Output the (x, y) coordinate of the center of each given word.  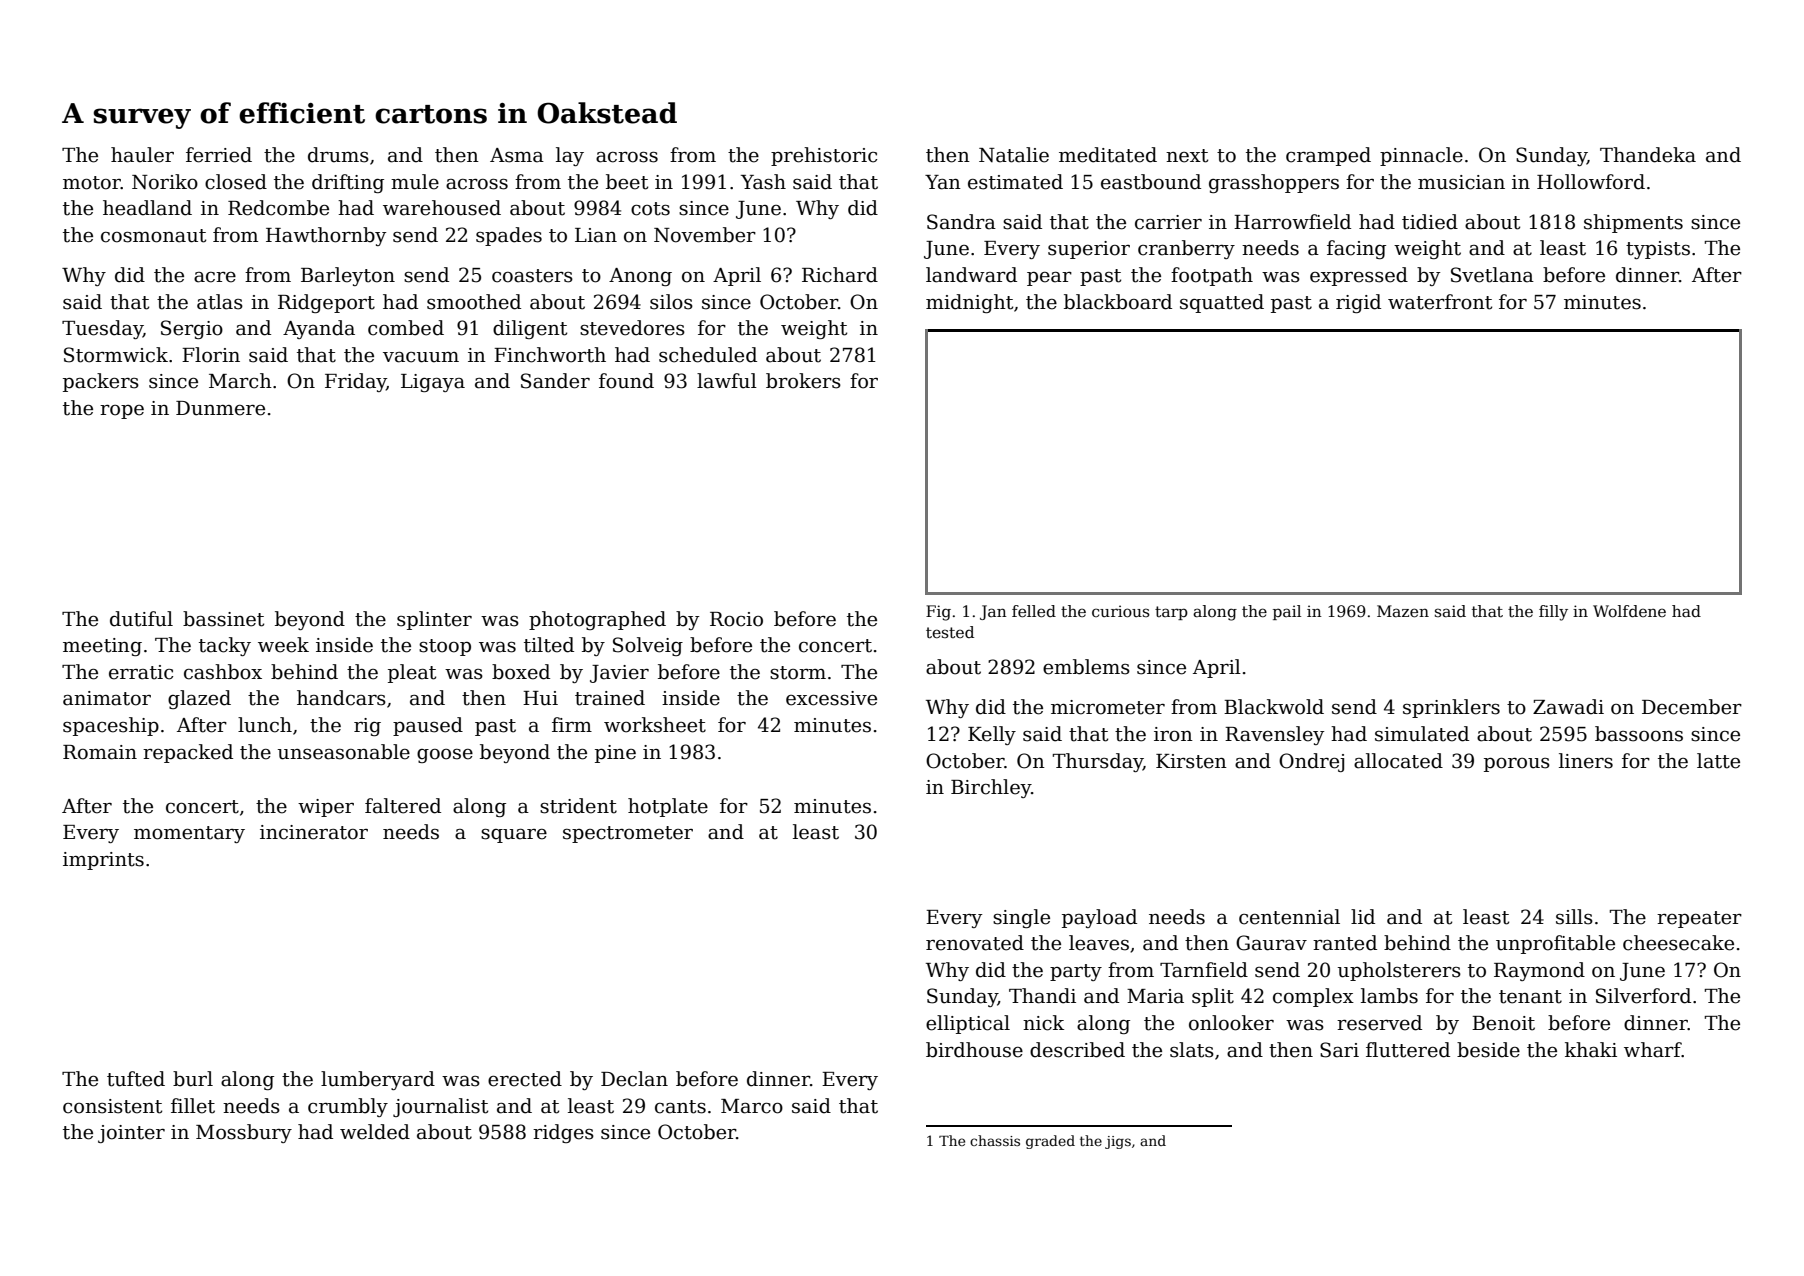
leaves (1099, 943)
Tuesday (102, 329)
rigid (1358, 303)
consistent (112, 1106)
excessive (831, 698)
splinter (434, 620)
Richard (840, 275)
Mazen (1403, 611)
